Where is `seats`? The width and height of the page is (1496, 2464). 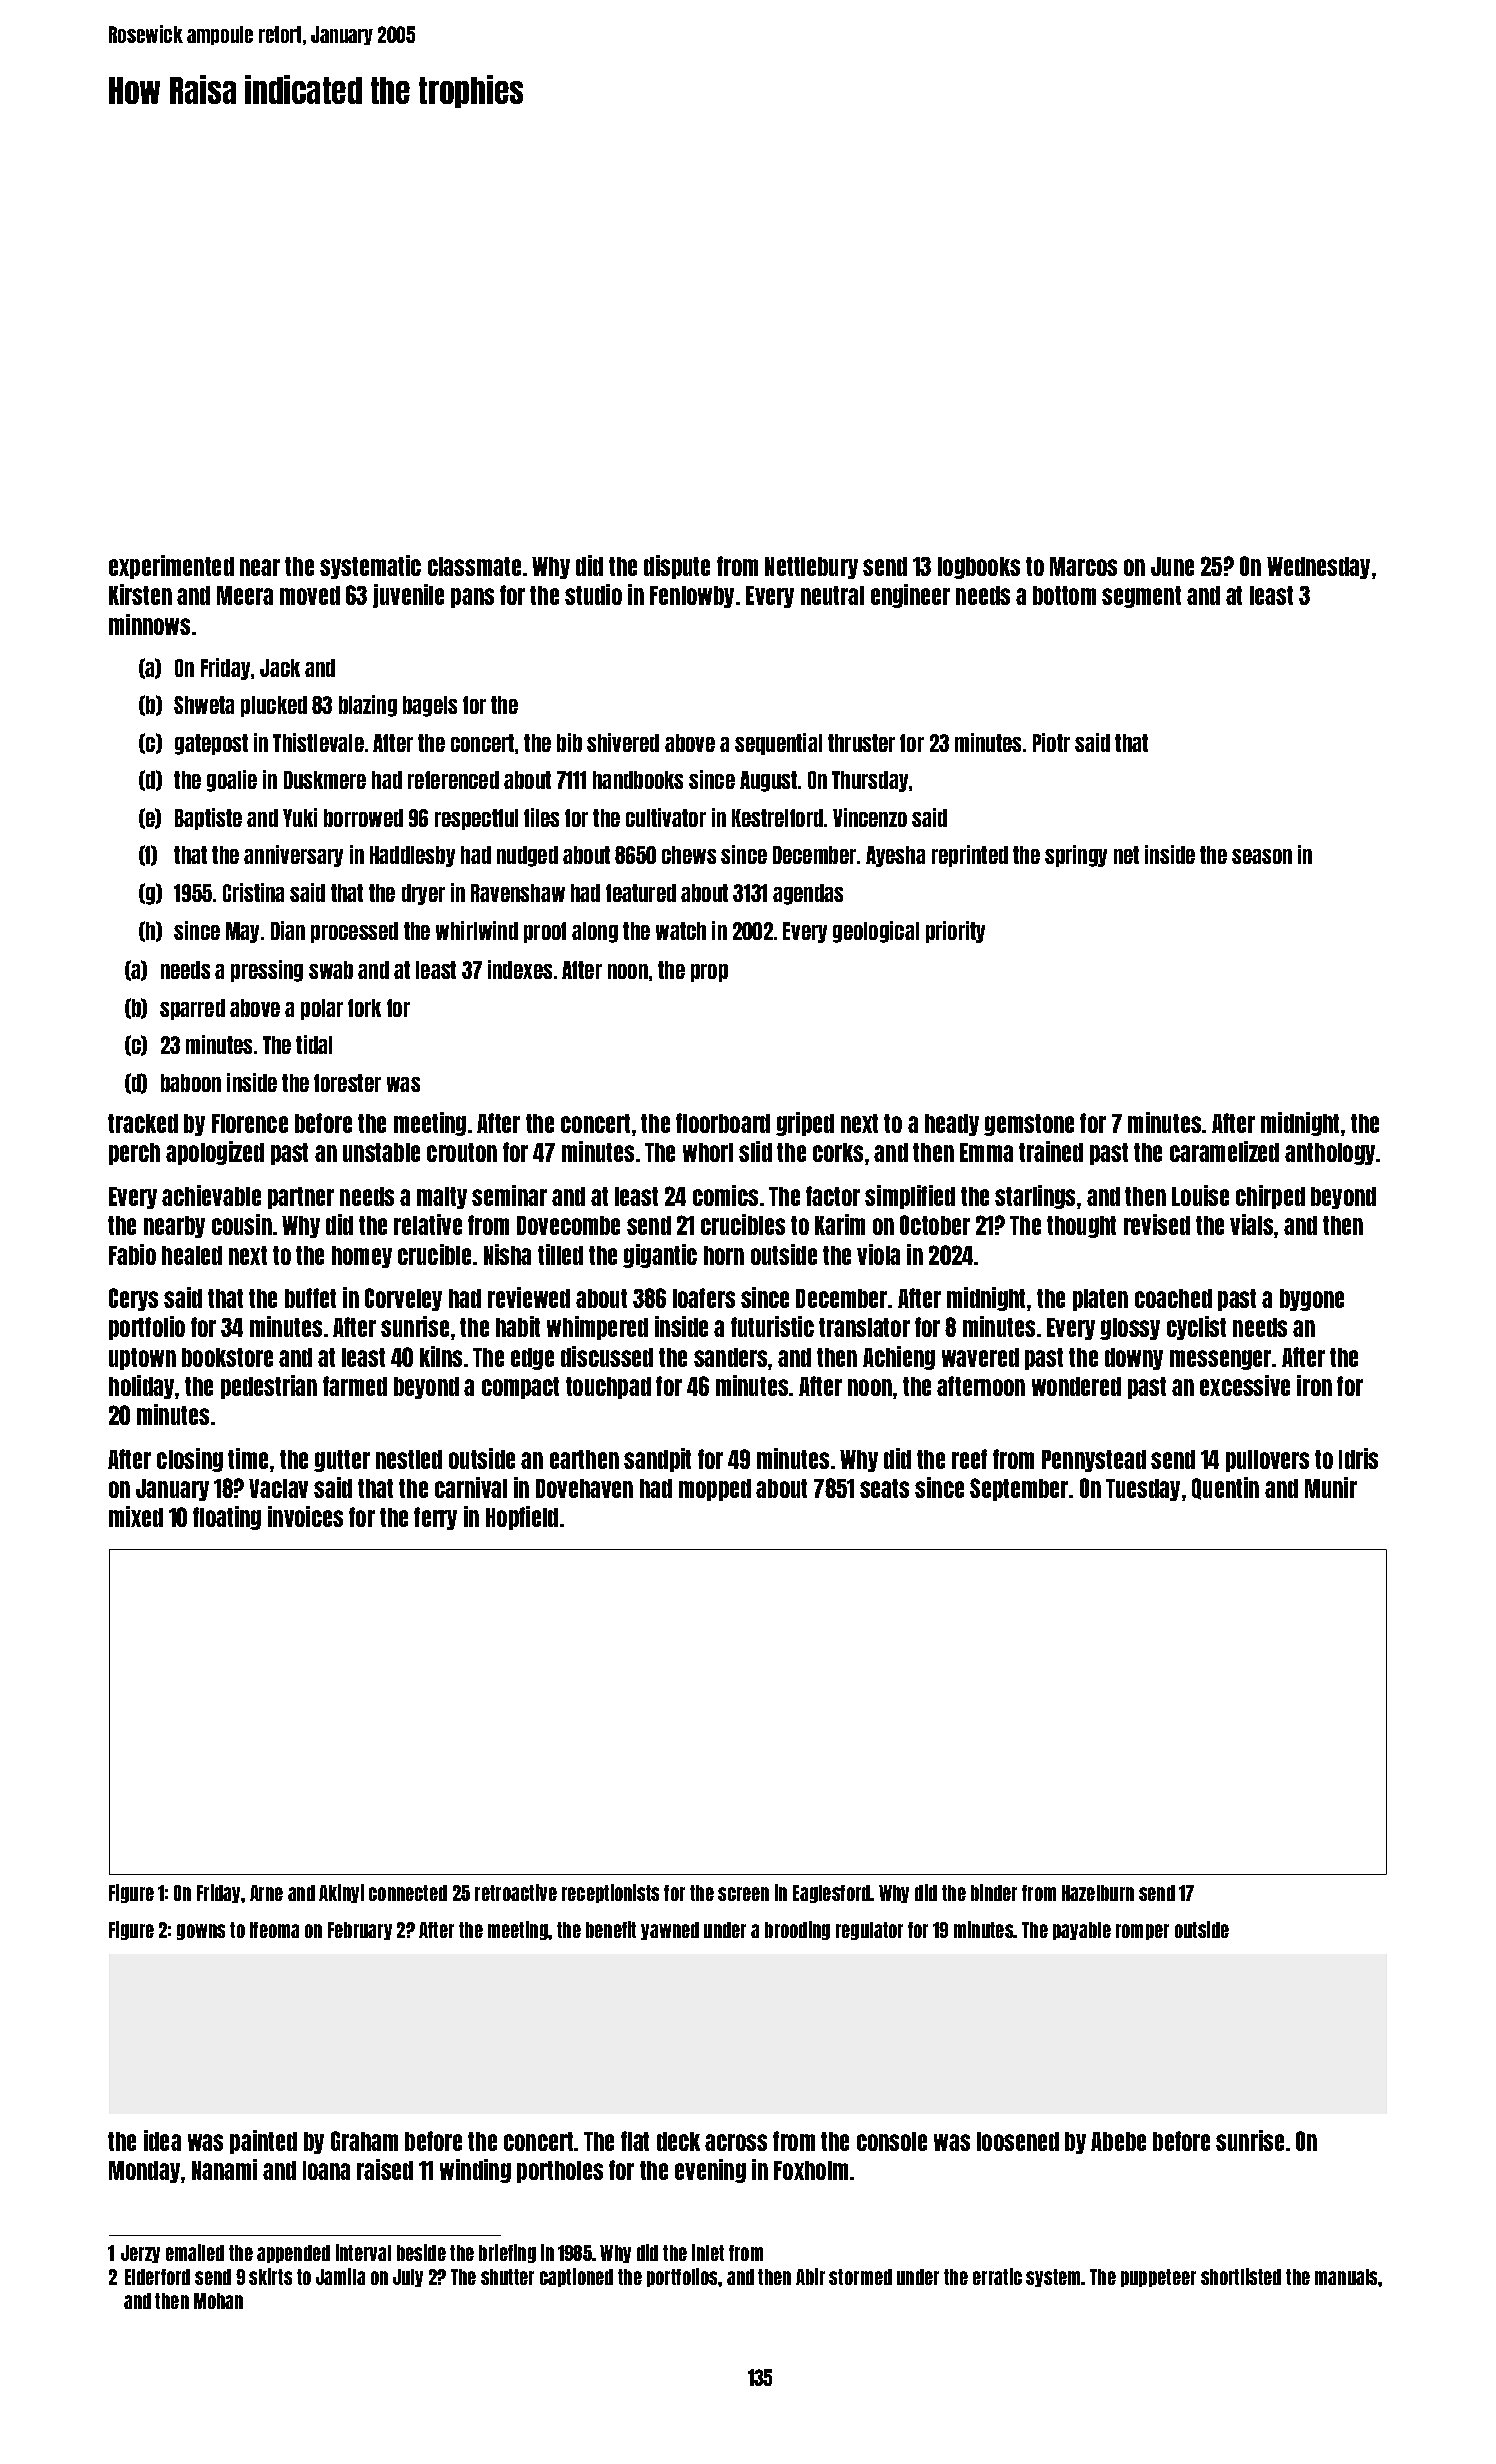 seats is located at coordinates (884, 1488).
